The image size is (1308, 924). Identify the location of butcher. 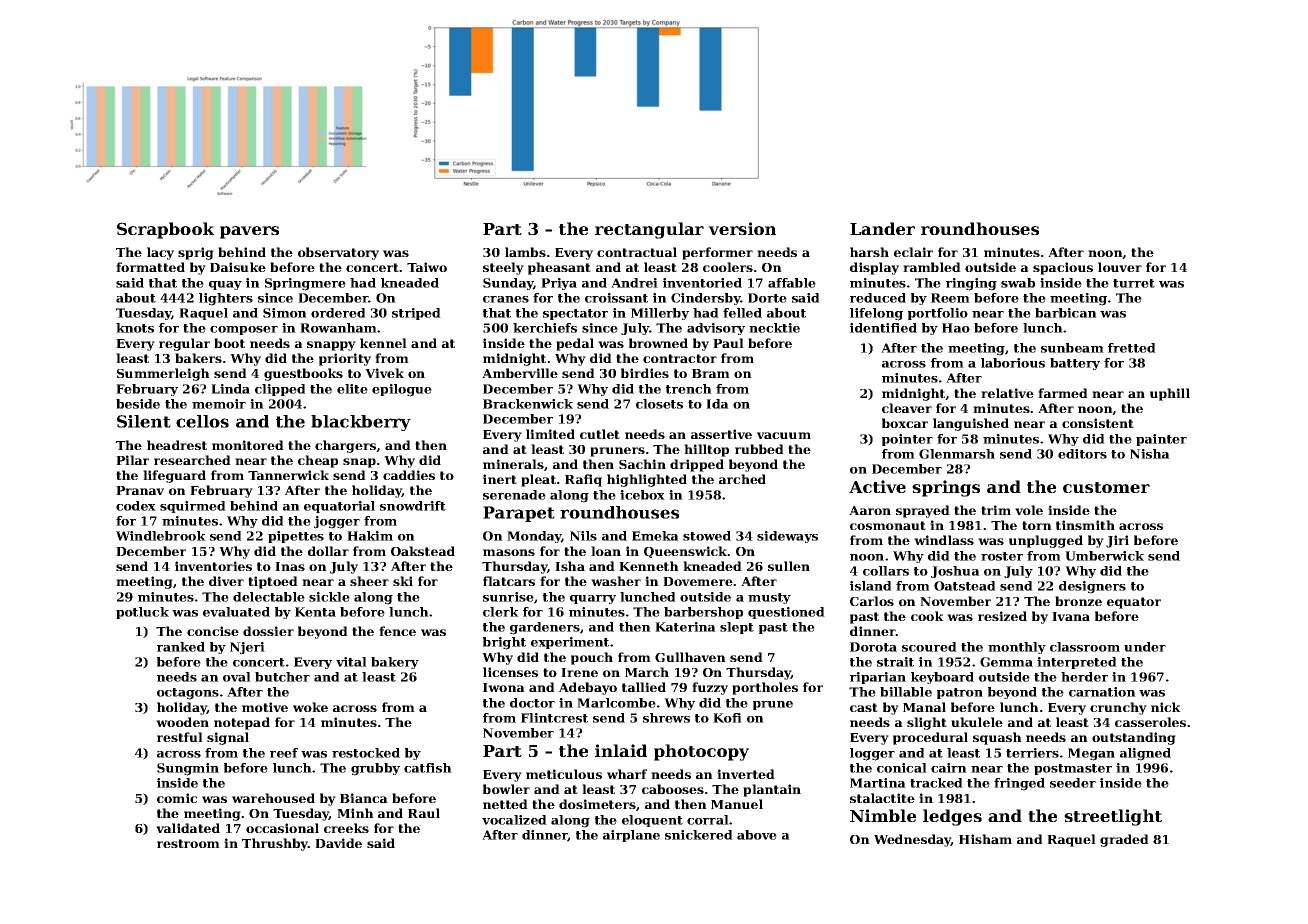
(282, 677).
